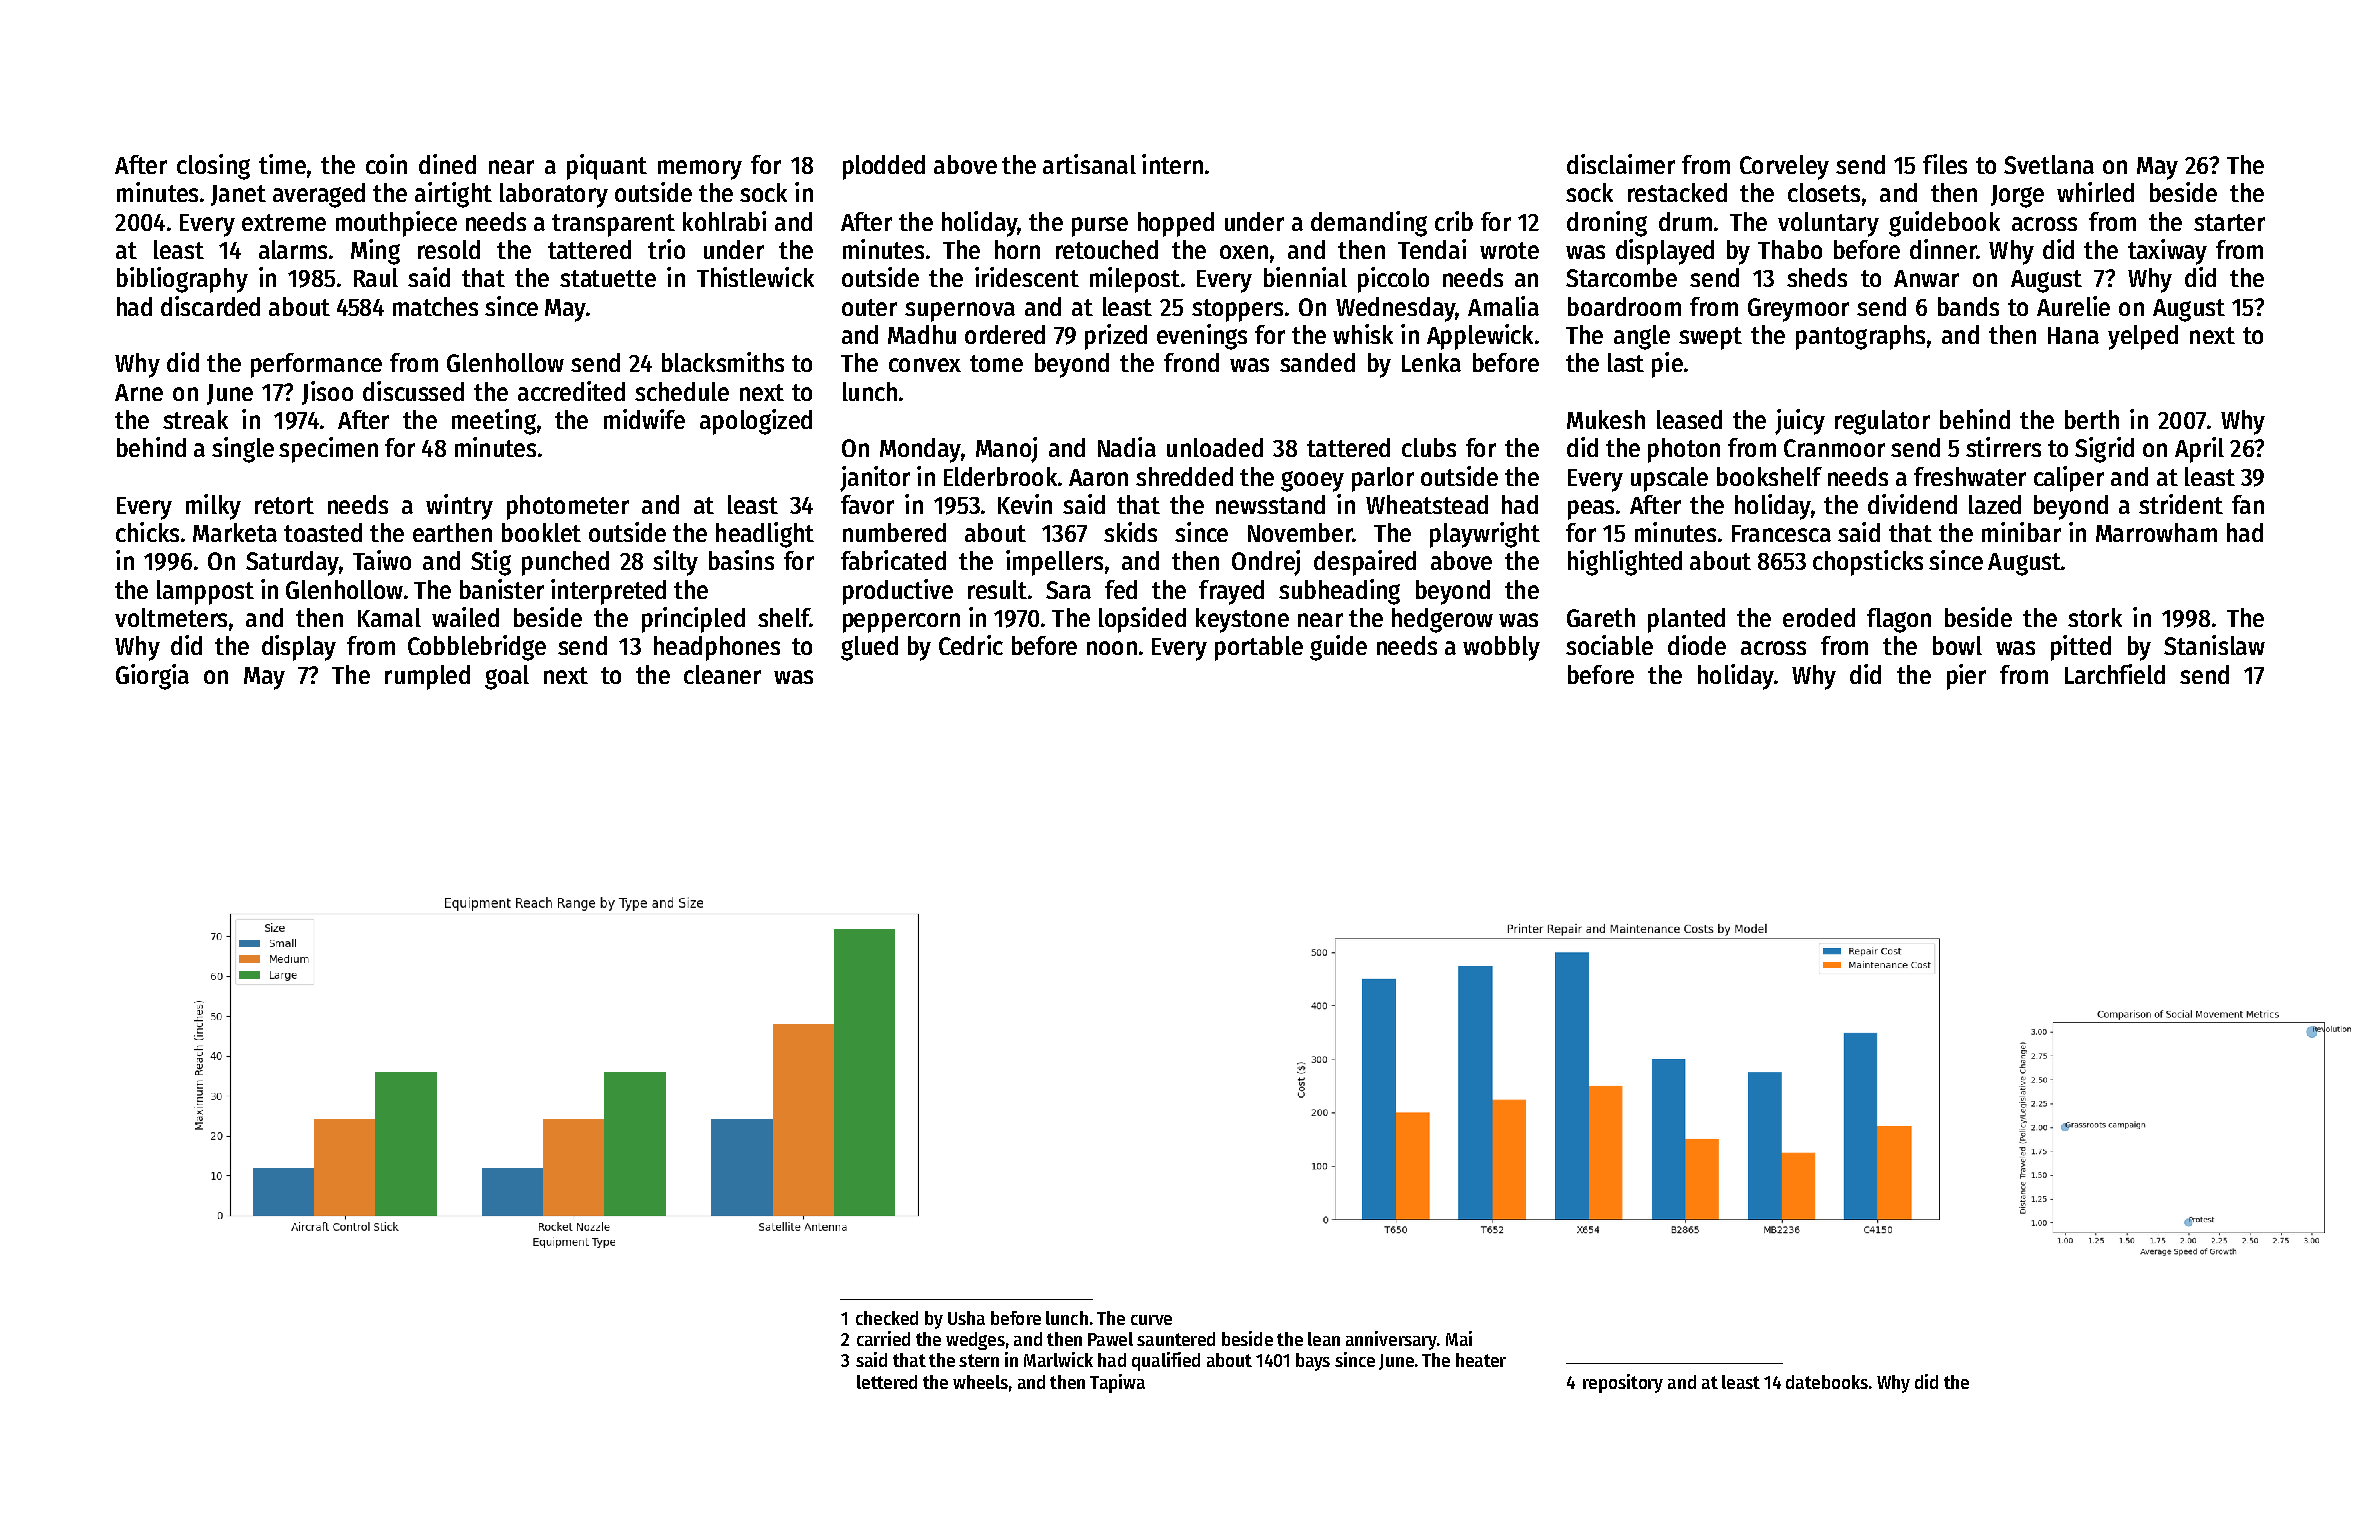 This document has width=2380, height=1540. I want to click on lettered, so click(887, 1382).
